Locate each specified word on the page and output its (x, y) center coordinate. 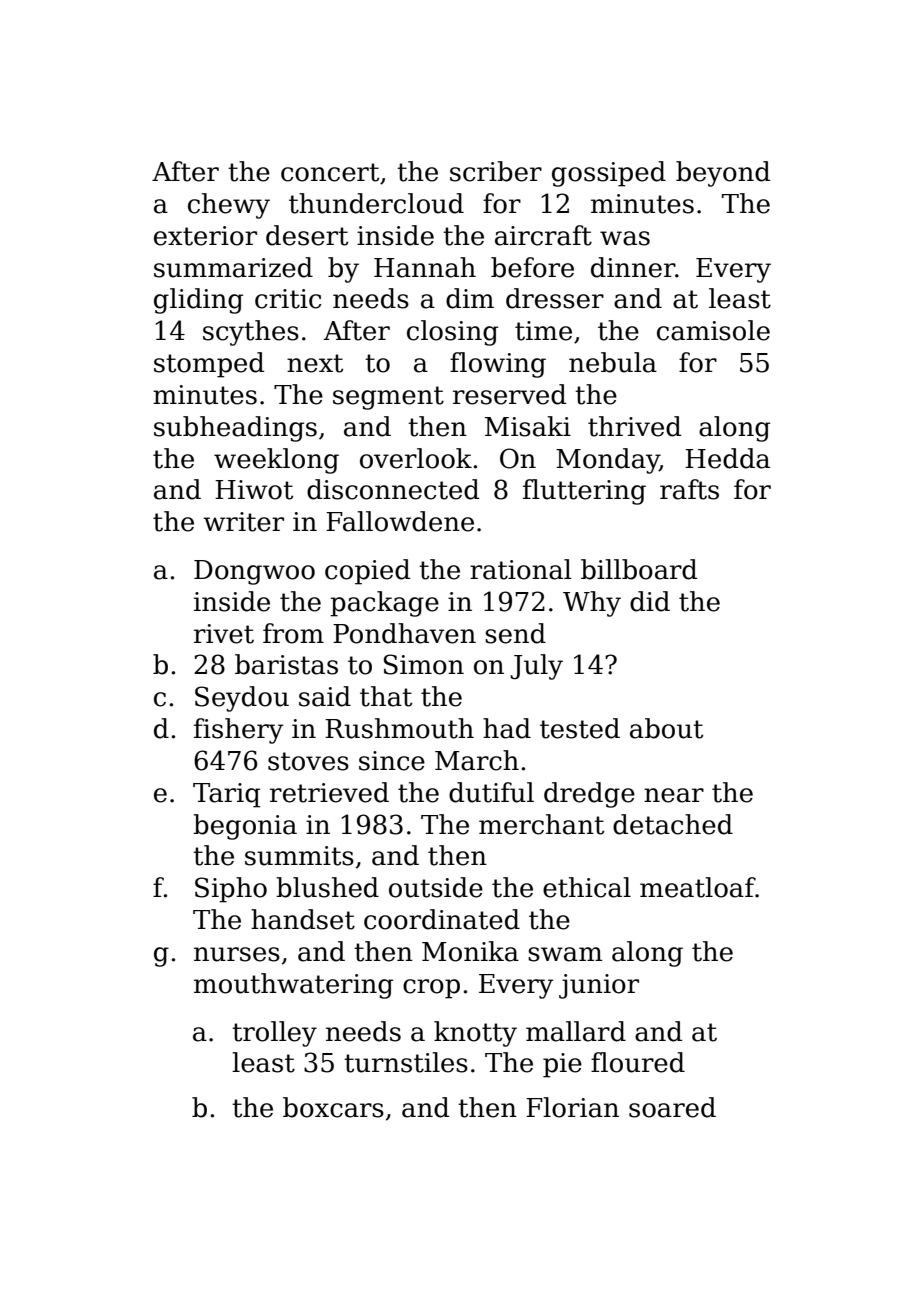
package (384, 604)
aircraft (543, 235)
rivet (224, 634)
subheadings (235, 429)
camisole (713, 330)
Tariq (226, 795)
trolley (274, 1034)
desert (307, 235)
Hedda (727, 458)
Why (592, 604)
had (507, 728)
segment (388, 398)
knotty (475, 1034)
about (666, 728)
